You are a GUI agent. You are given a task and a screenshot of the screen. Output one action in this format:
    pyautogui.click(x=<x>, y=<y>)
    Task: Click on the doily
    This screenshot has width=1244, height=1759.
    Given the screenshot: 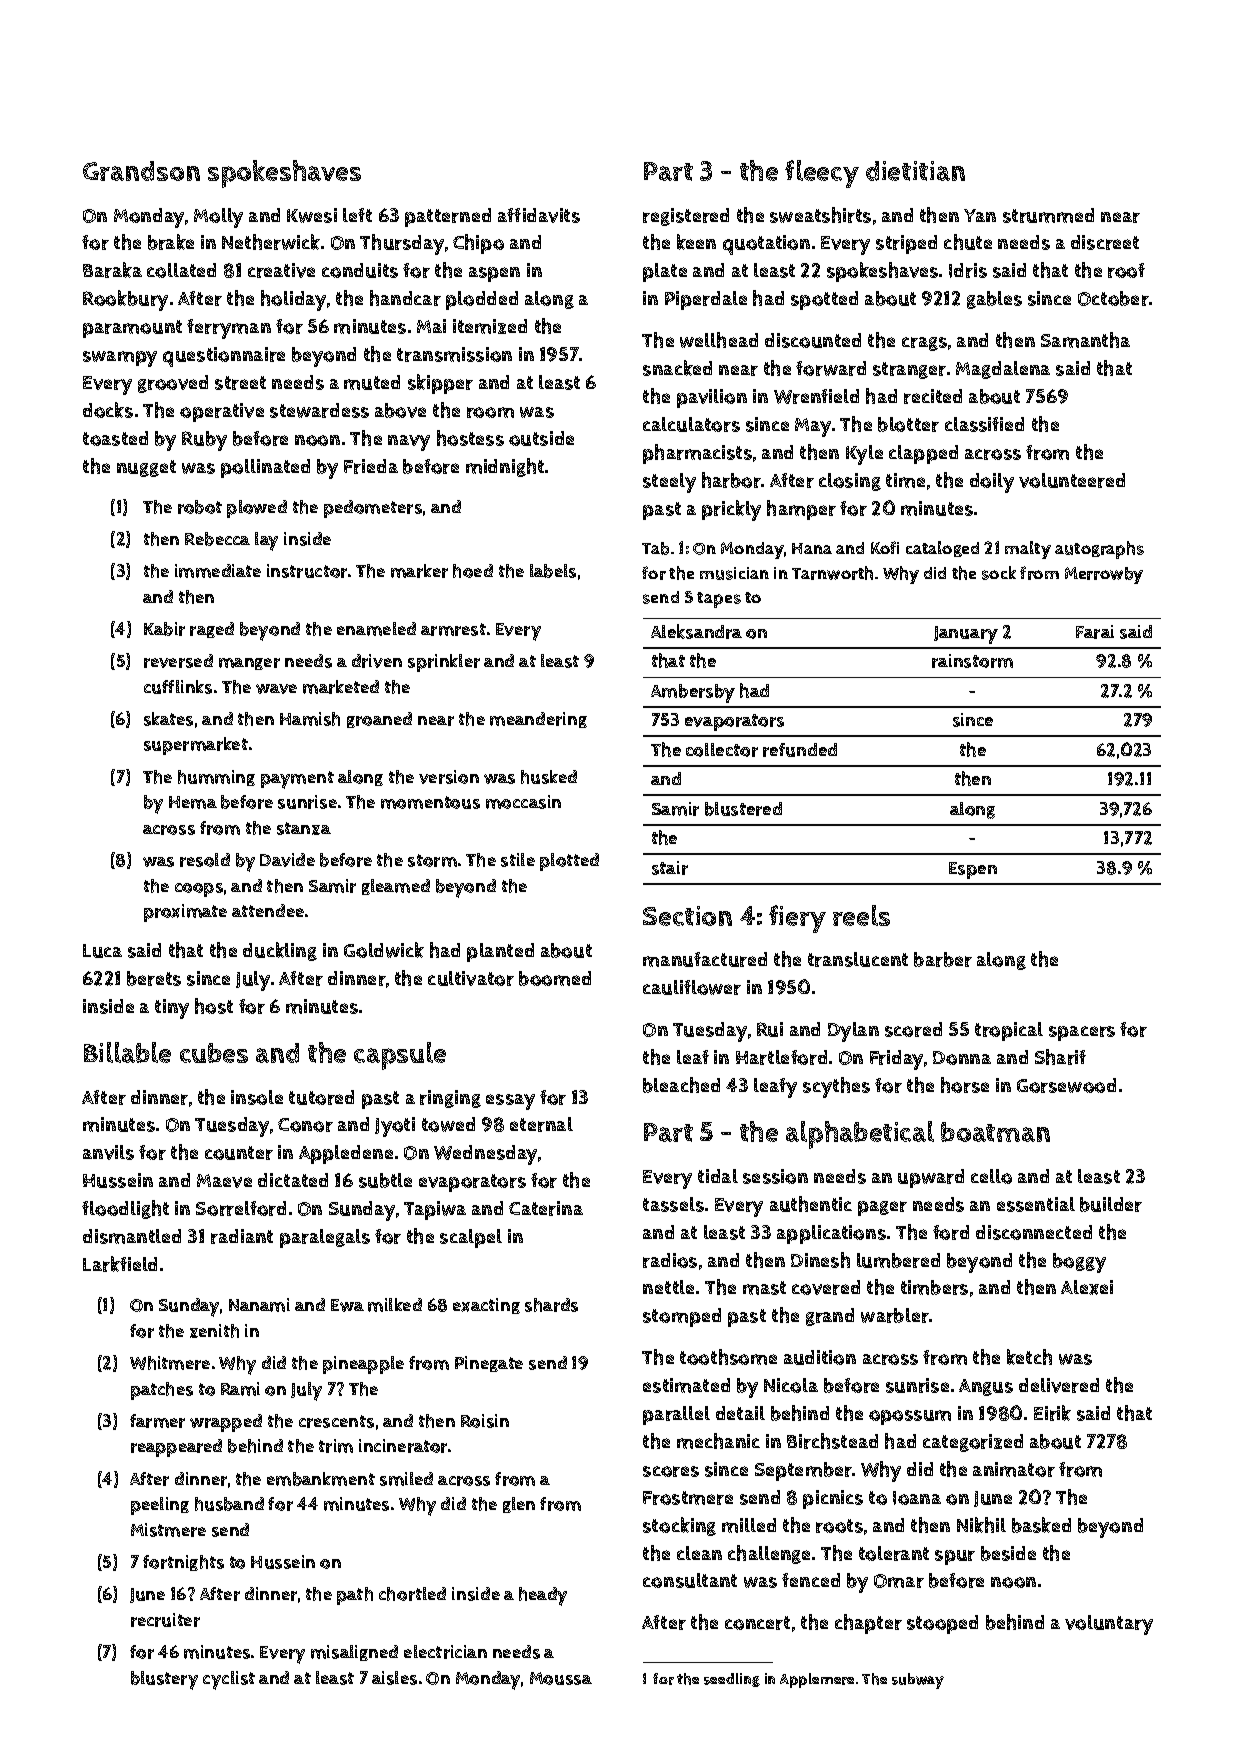 What is the action you would take?
    pyautogui.click(x=992, y=483)
